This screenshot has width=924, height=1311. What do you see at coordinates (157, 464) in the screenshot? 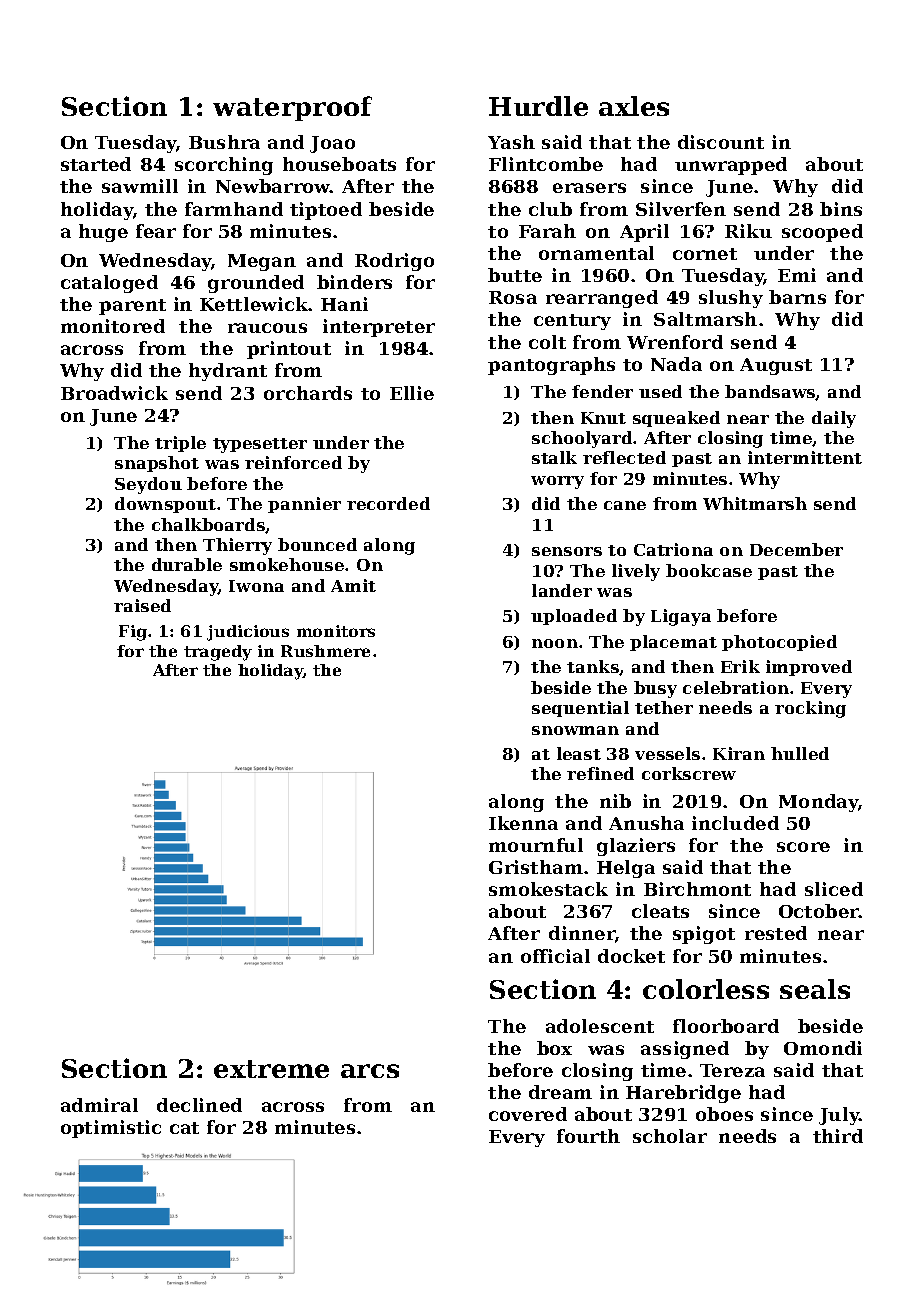
I see `snapshot` at bounding box center [157, 464].
